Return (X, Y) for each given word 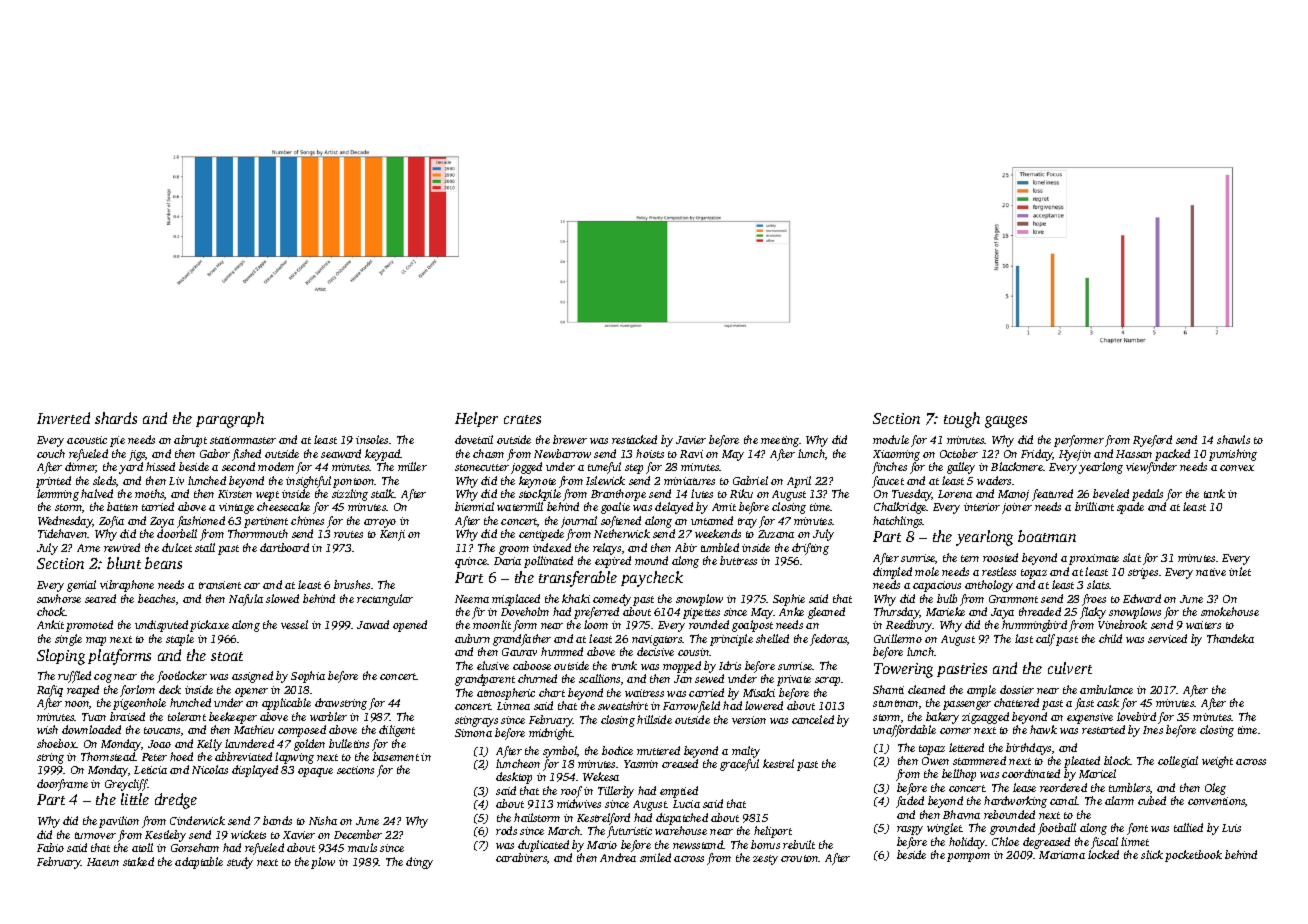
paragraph (230, 420)
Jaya (1002, 613)
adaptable (199, 863)
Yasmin (641, 764)
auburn (472, 638)
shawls (1233, 439)
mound (651, 560)
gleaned (826, 613)
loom (596, 624)
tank (1214, 493)
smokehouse (1230, 611)
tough (962, 420)
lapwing (294, 758)
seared (100, 598)
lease (1024, 787)
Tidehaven (63, 533)
